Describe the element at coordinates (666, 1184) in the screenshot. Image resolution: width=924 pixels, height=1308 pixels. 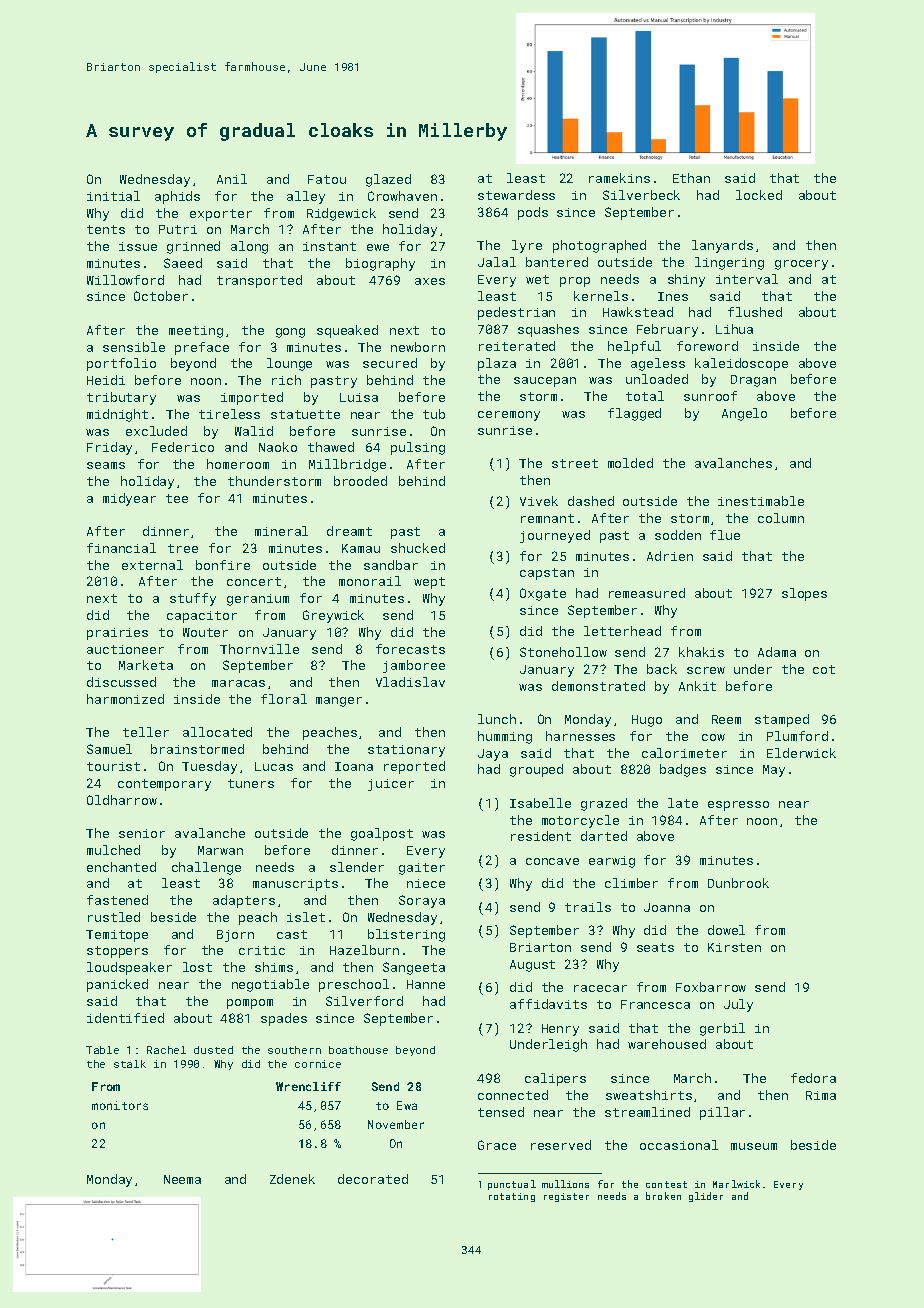
I see `contest` at that location.
